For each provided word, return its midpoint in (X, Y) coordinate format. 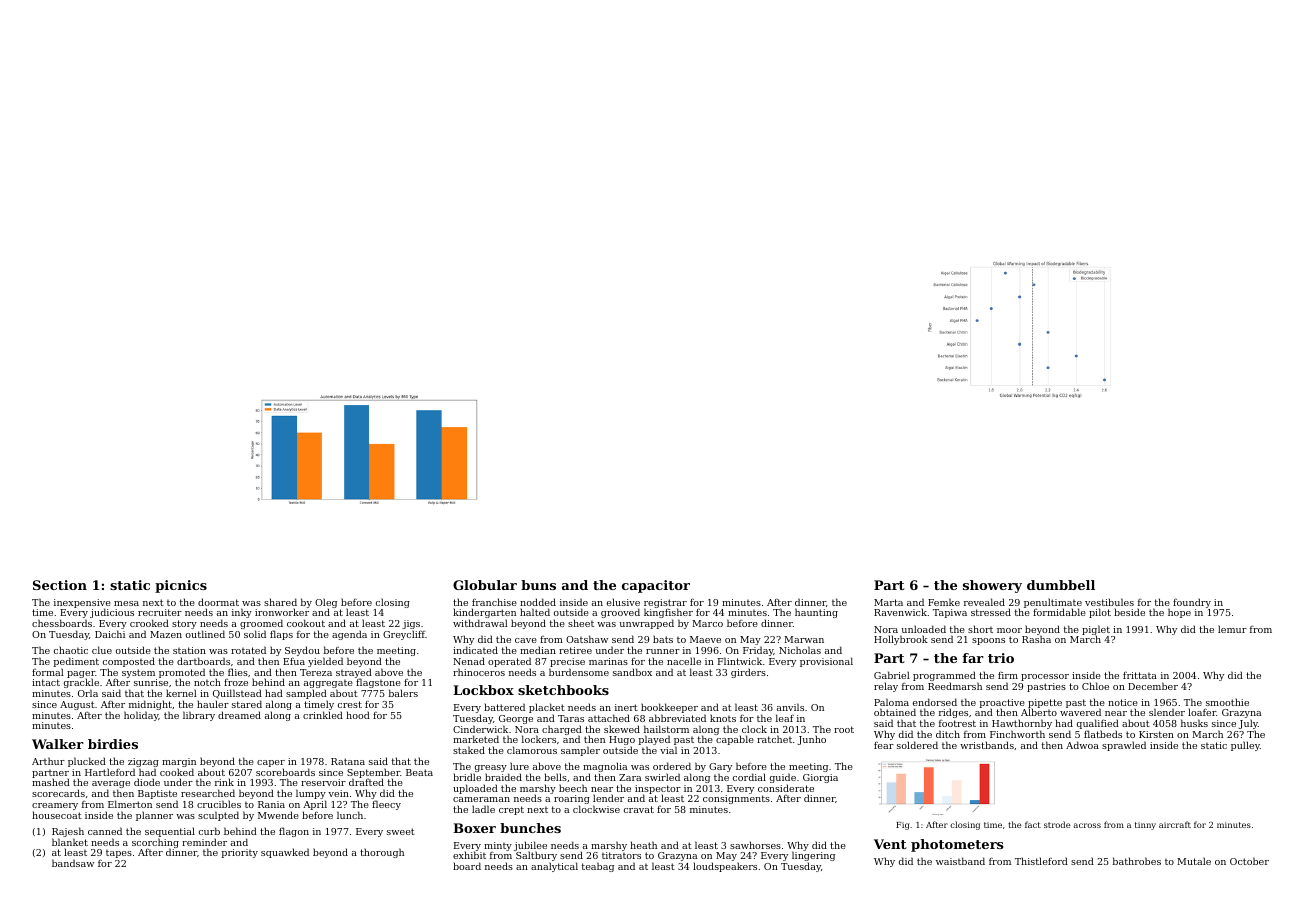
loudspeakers (725, 867)
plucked (87, 762)
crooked (149, 623)
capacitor (656, 586)
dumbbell (1061, 585)
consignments (736, 799)
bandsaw (73, 863)
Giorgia (820, 778)
